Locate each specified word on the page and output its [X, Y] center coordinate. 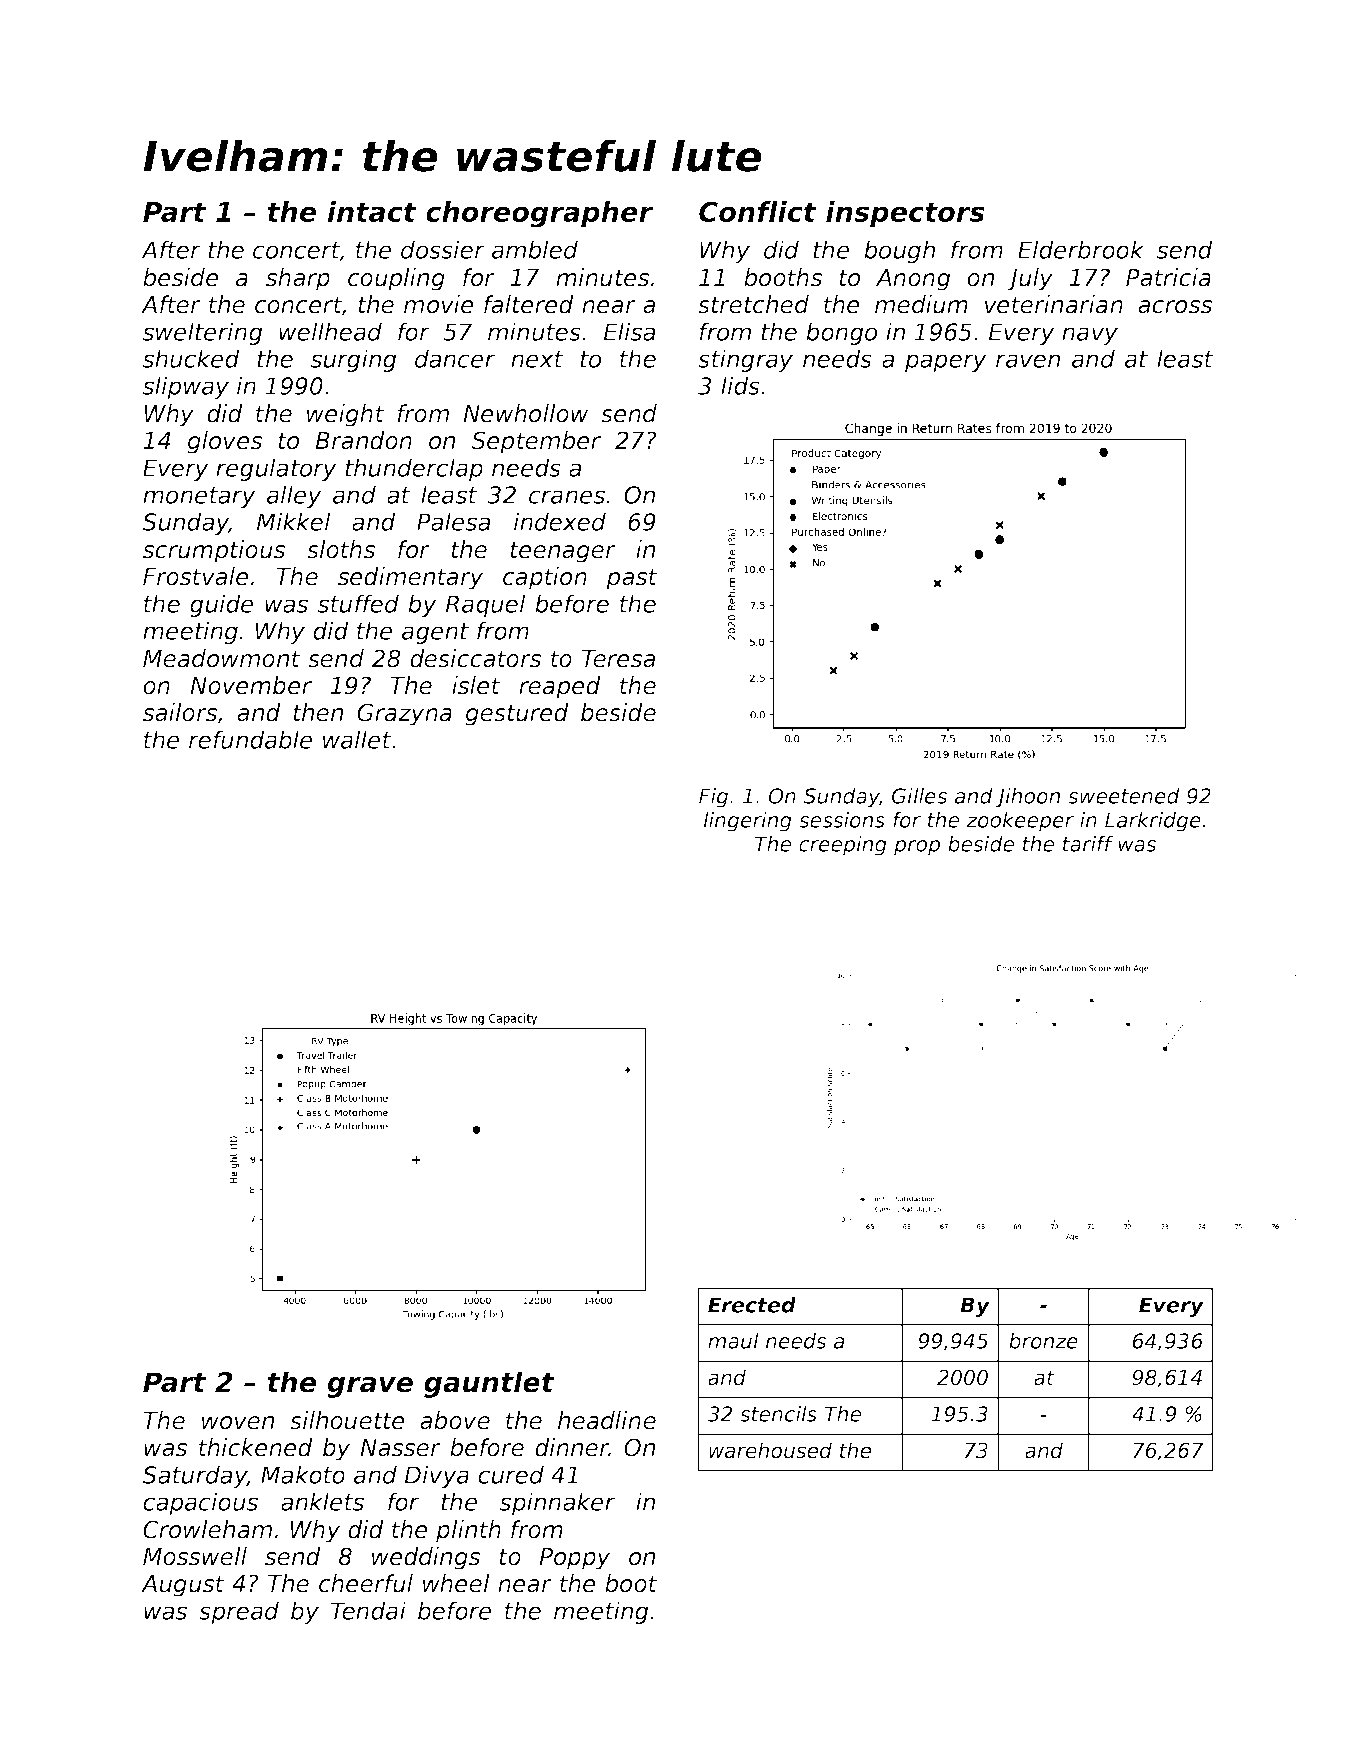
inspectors [905, 214]
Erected [752, 1305]
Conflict [758, 211]
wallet [357, 739]
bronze [1043, 1341]
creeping [843, 846]
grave [370, 1387]
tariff [1088, 844]
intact [372, 211]
